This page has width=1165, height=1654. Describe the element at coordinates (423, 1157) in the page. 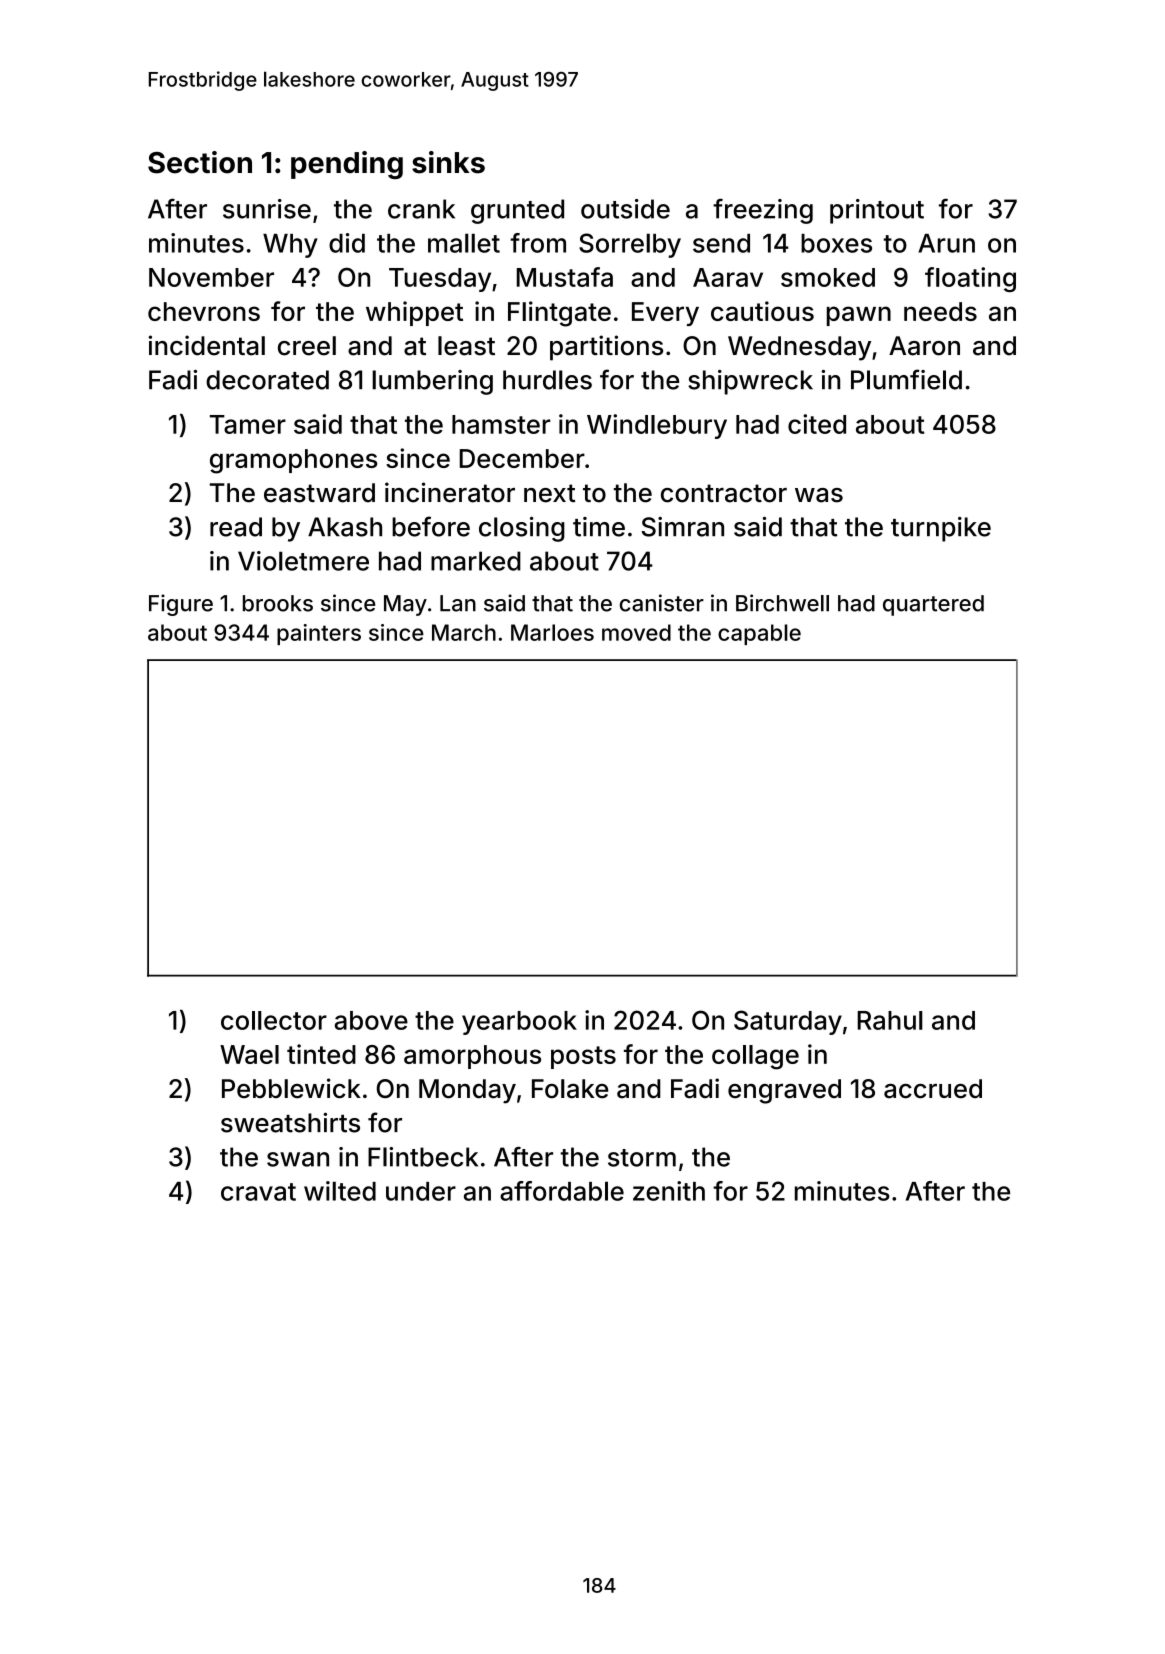

I see `Flintbeck` at that location.
